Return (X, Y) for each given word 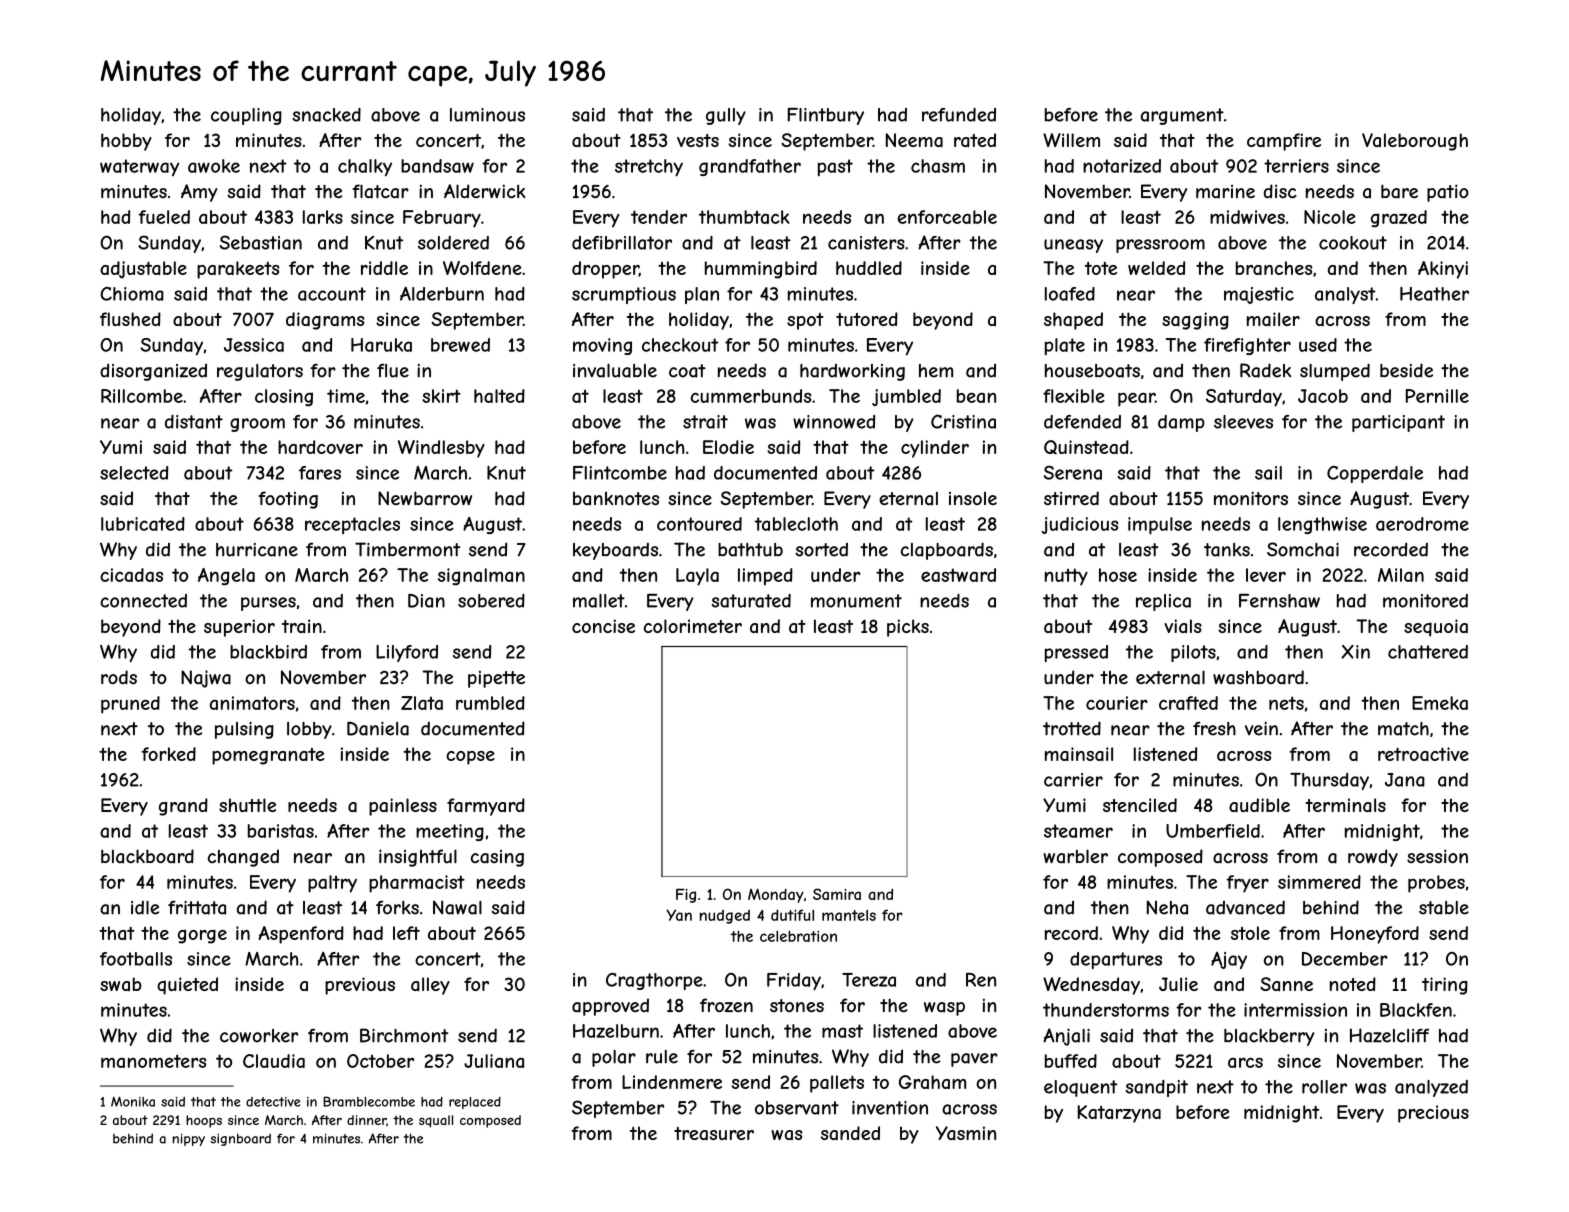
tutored (867, 319)
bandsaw (437, 166)
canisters (866, 243)
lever (1266, 575)
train (302, 626)
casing (497, 858)
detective (273, 1102)
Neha (1167, 907)
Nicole (1330, 217)
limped (765, 577)
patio (1448, 193)
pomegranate (268, 756)
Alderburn (442, 293)
